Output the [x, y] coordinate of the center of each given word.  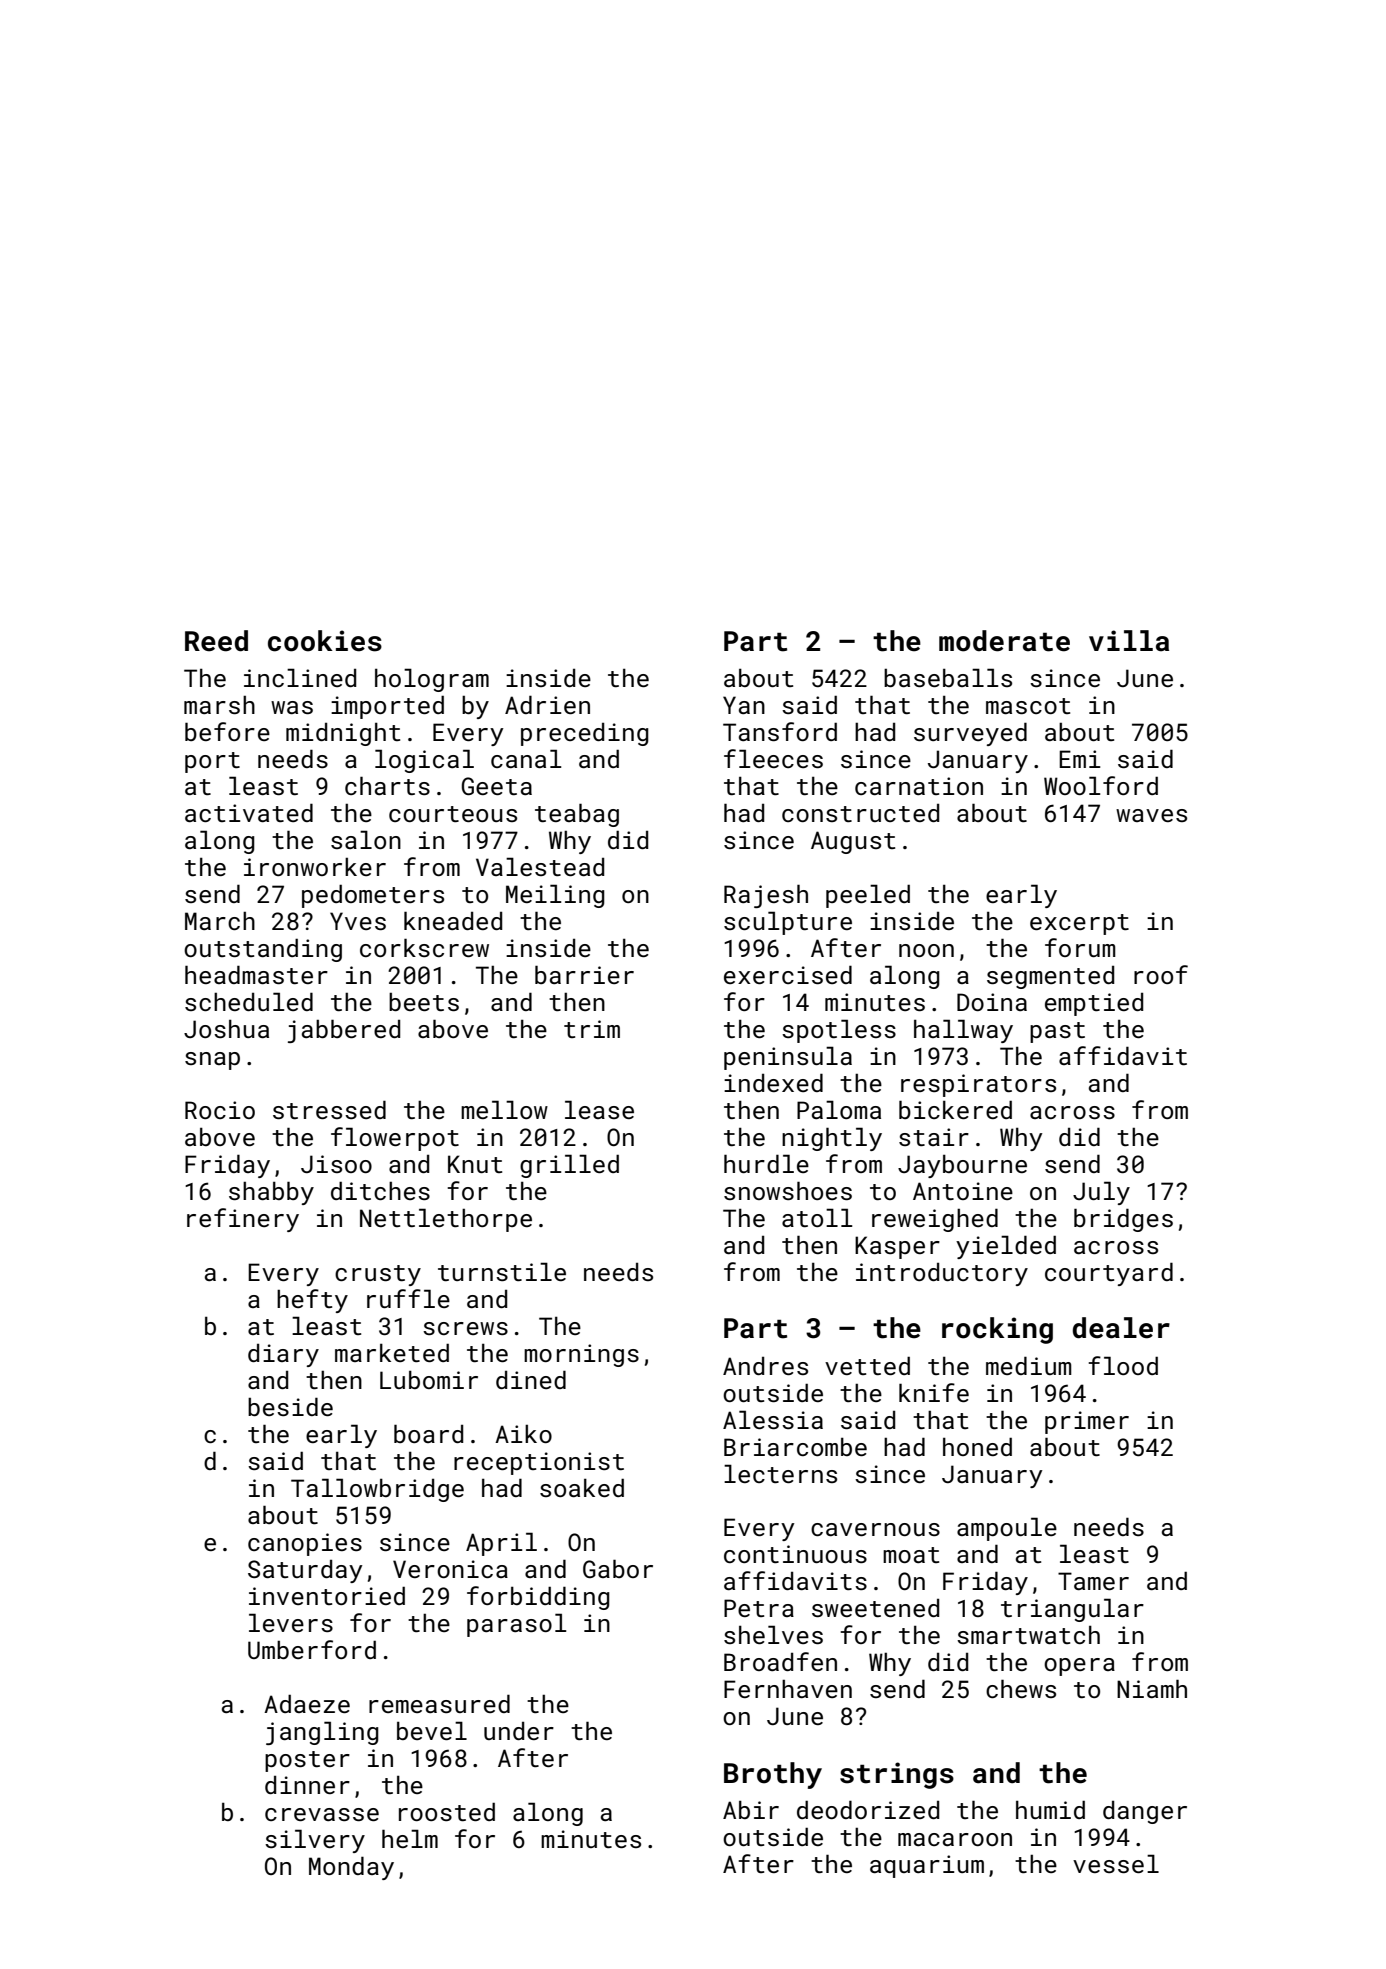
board [428, 1433]
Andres [765, 1366]
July [1101, 1193]
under [519, 1731]
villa [1129, 641]
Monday [351, 1868]
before [227, 731]
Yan [744, 705]
